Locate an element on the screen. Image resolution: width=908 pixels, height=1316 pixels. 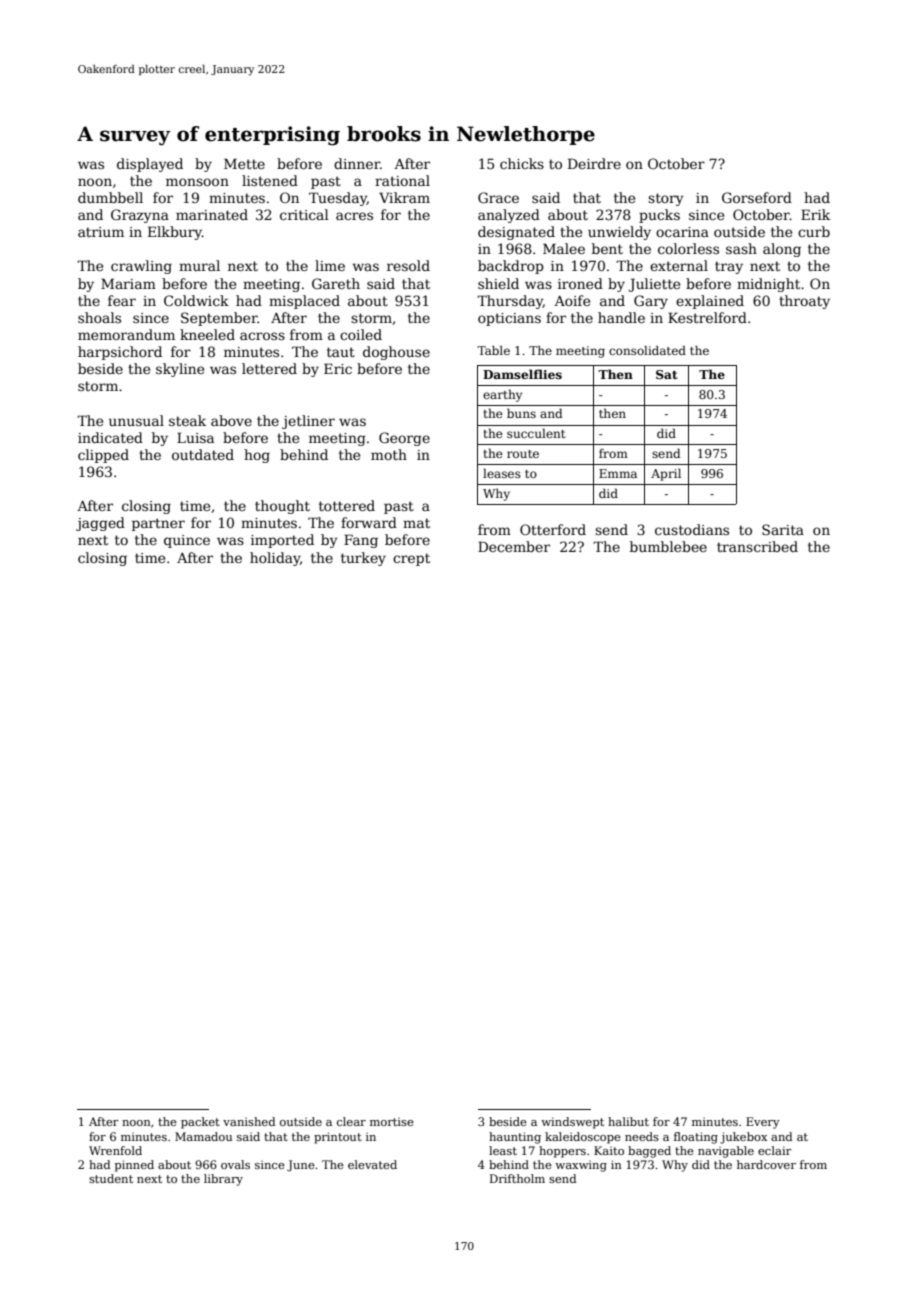
Gorseford is located at coordinates (757, 197).
